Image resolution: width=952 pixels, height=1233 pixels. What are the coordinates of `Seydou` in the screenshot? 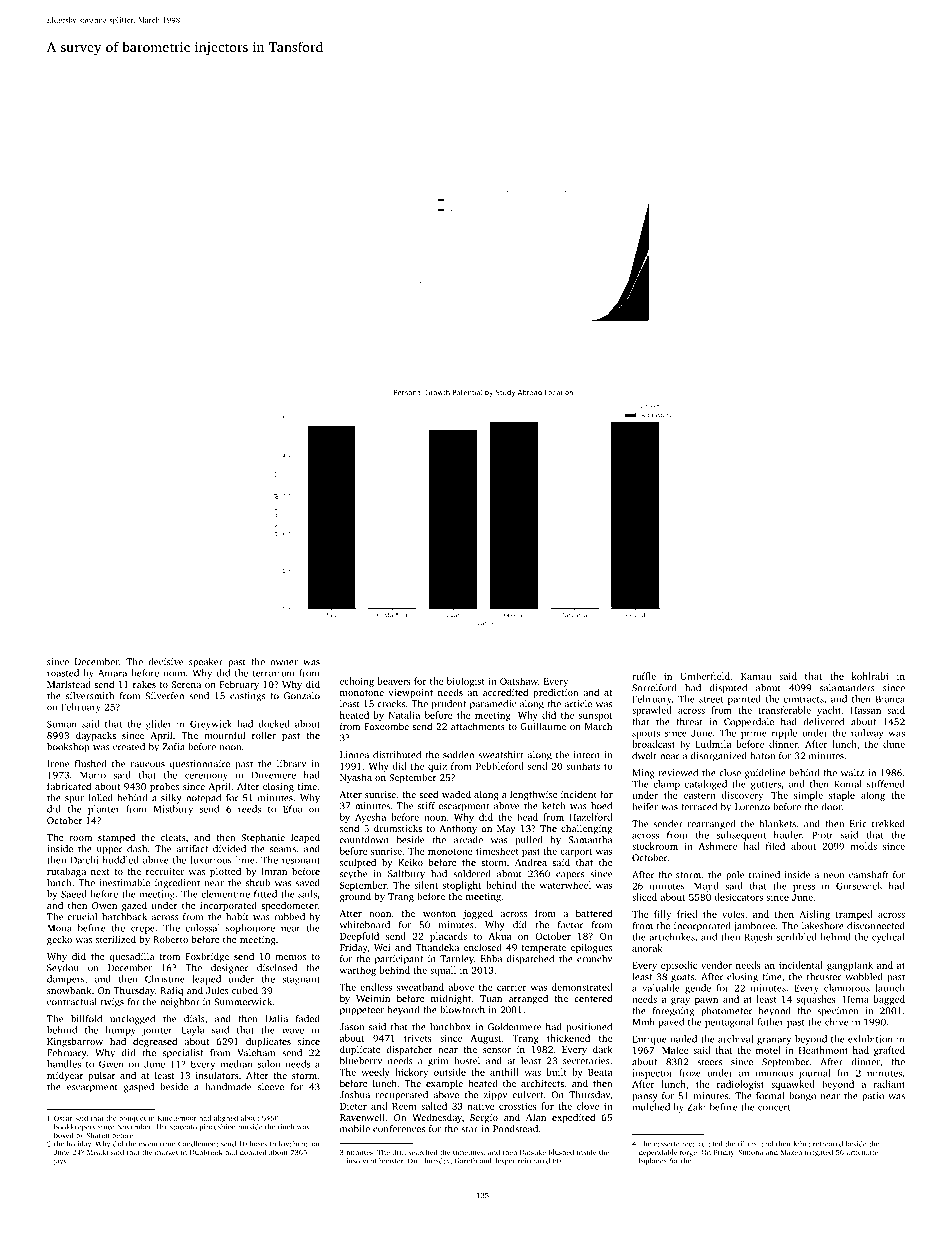 It's located at (63, 969).
